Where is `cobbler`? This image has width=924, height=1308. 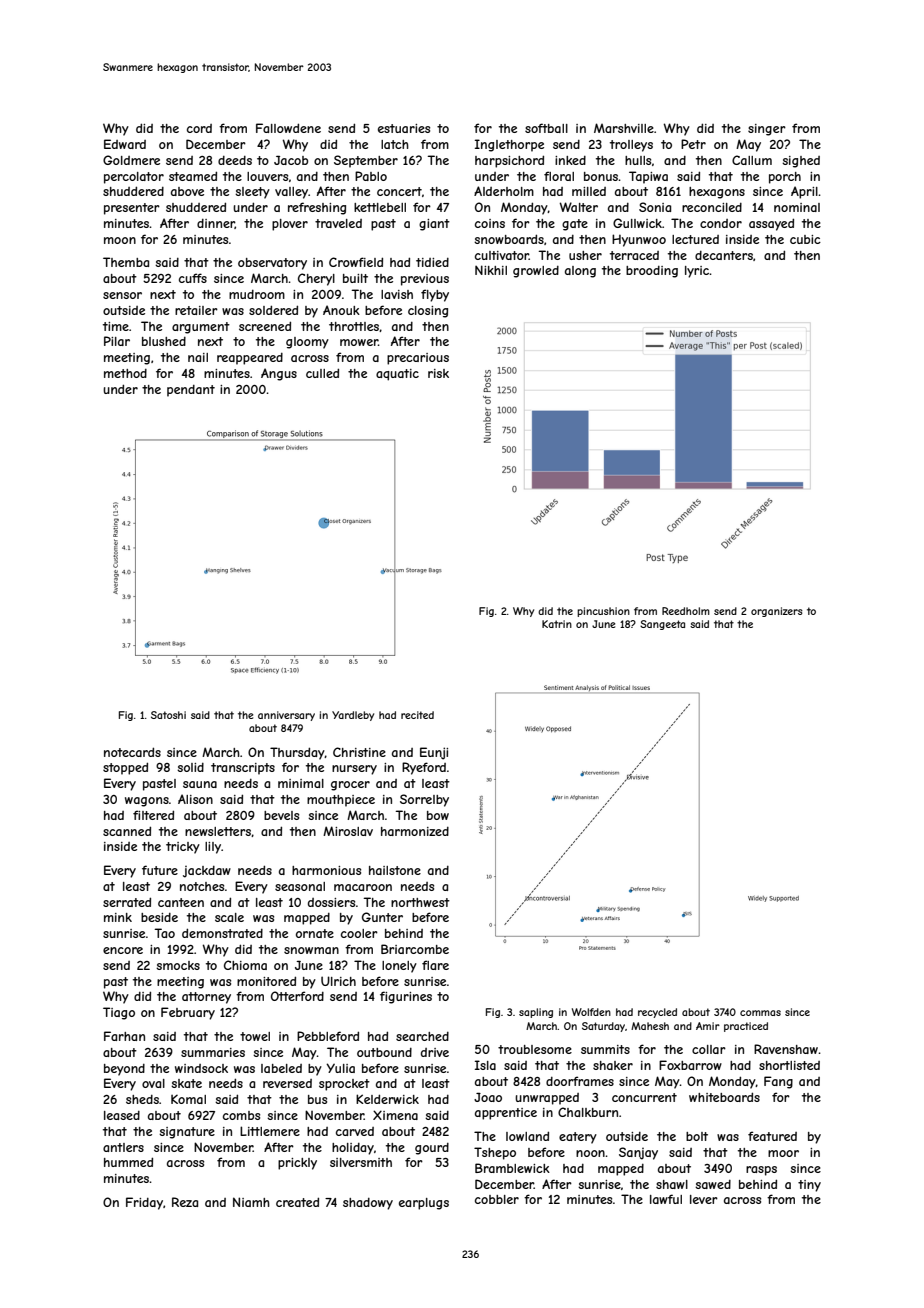 cobbler is located at coordinates (497, 1199).
